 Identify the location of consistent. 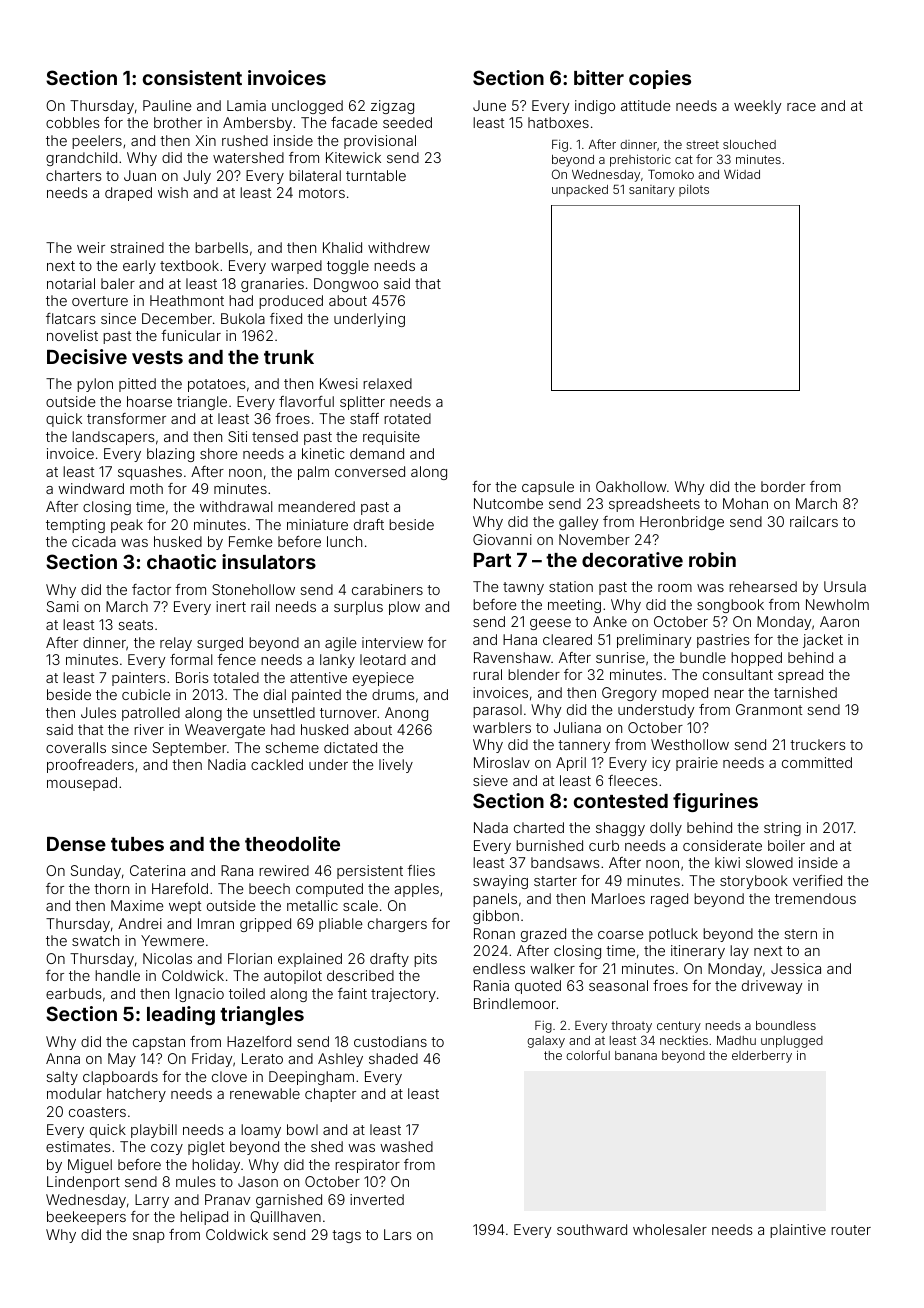
(192, 77).
